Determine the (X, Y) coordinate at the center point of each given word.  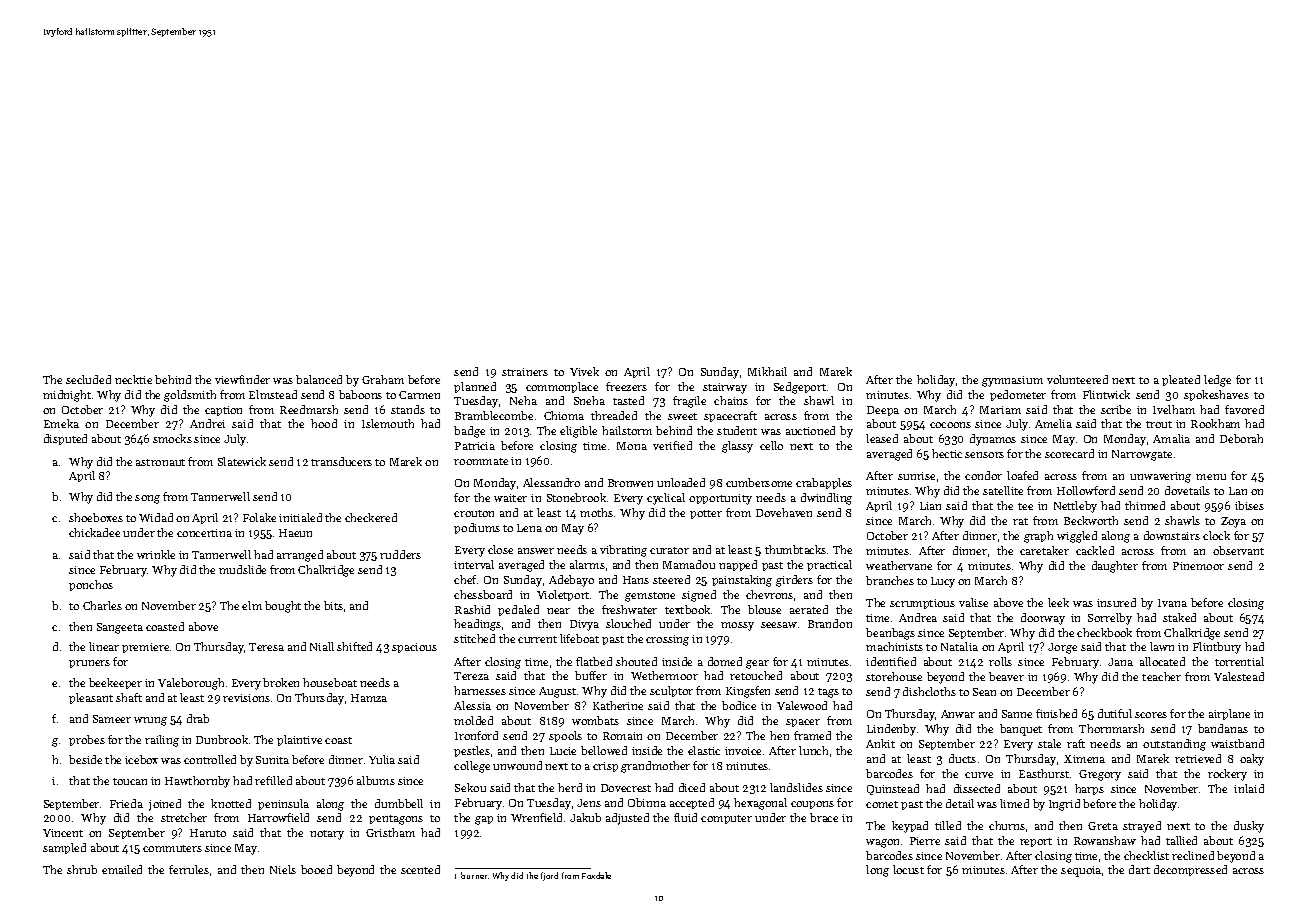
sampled (64, 848)
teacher (1161, 676)
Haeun (295, 533)
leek (1058, 602)
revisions (246, 698)
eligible (578, 432)
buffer (591, 675)
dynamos (993, 440)
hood (324, 423)
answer (536, 551)
